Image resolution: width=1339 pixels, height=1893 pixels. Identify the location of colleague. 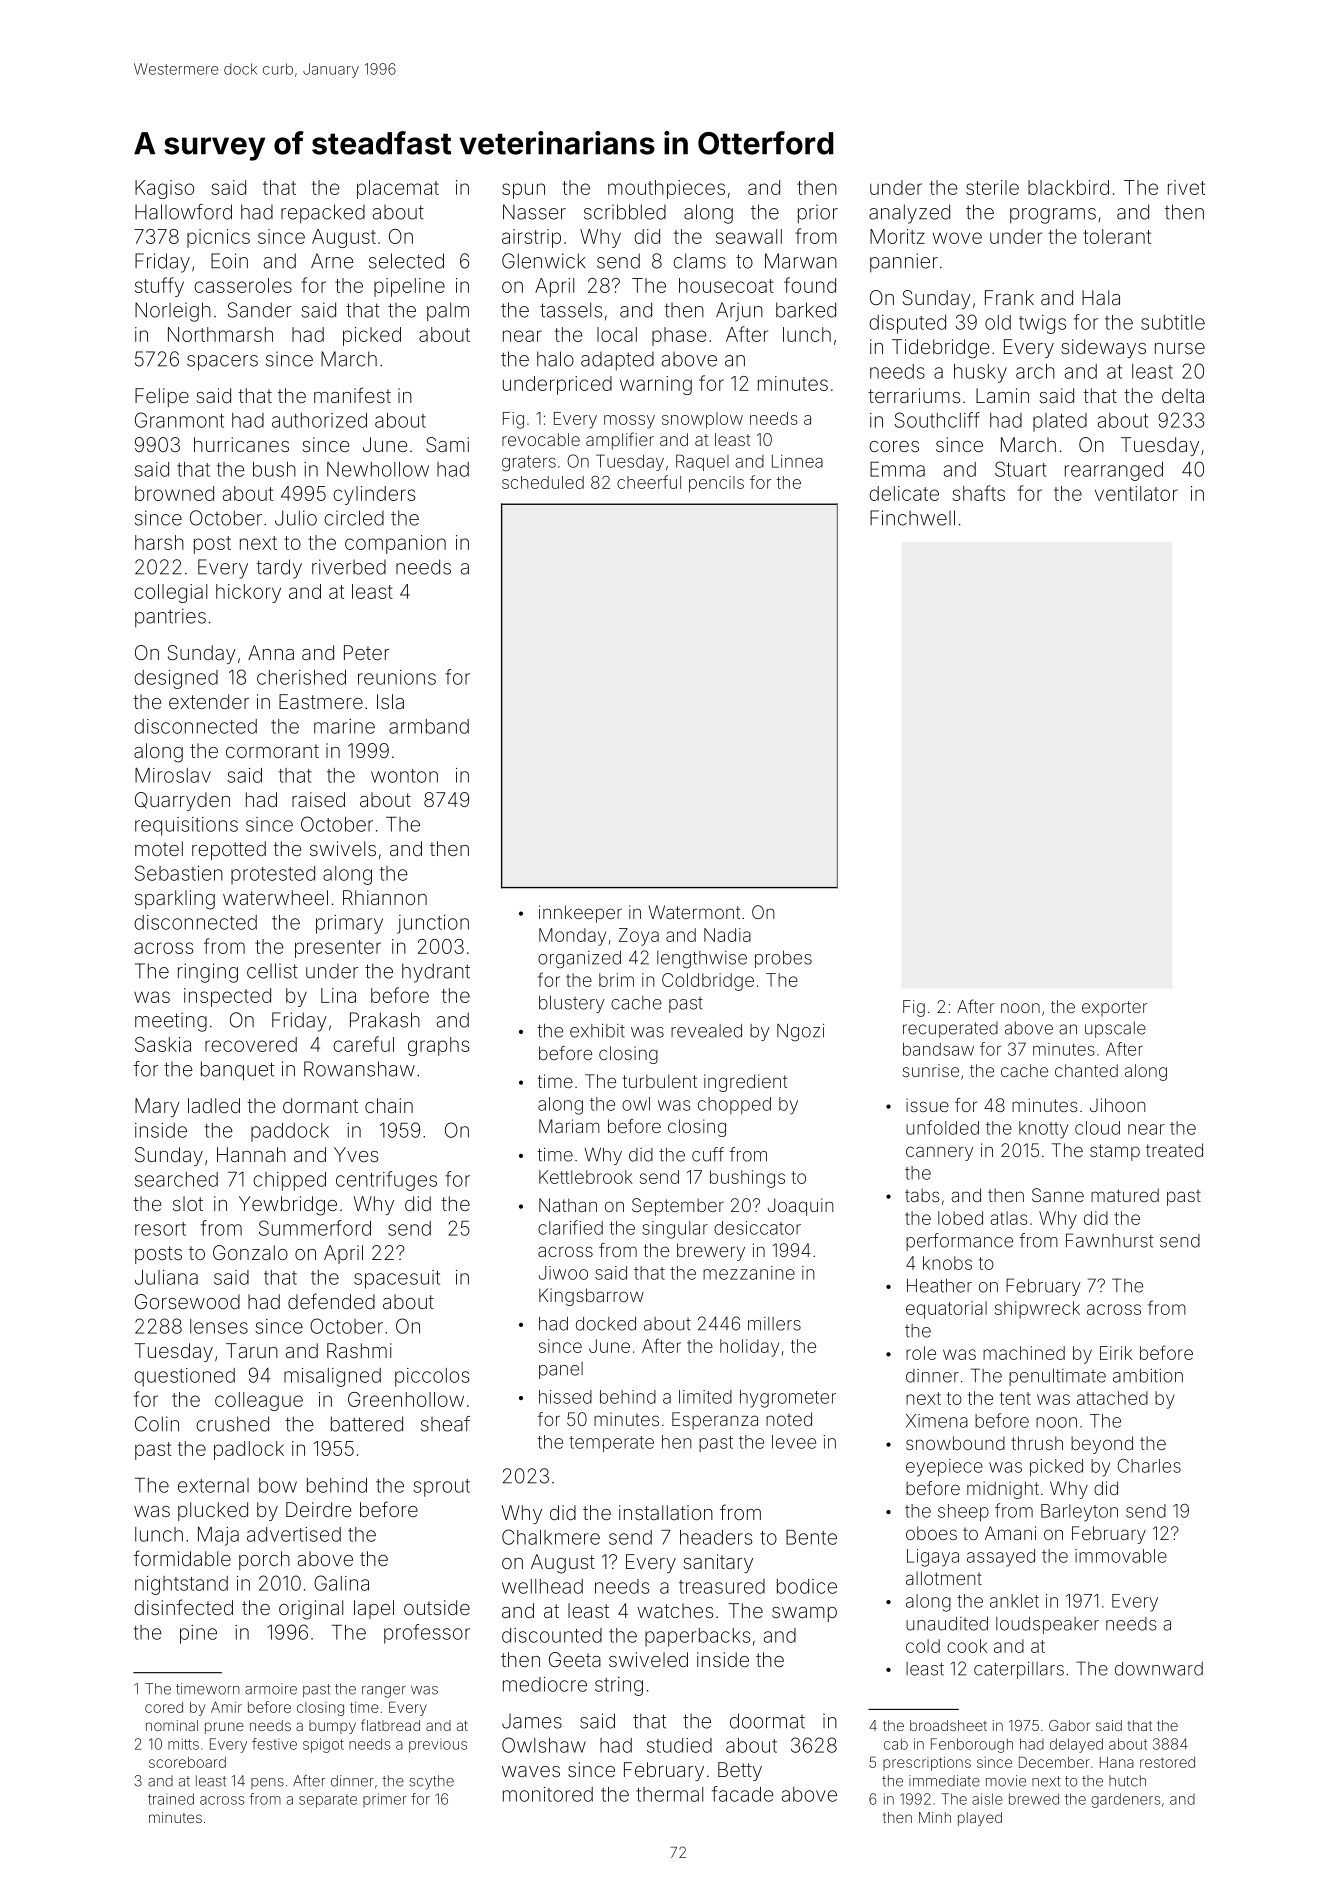
(259, 1401).
